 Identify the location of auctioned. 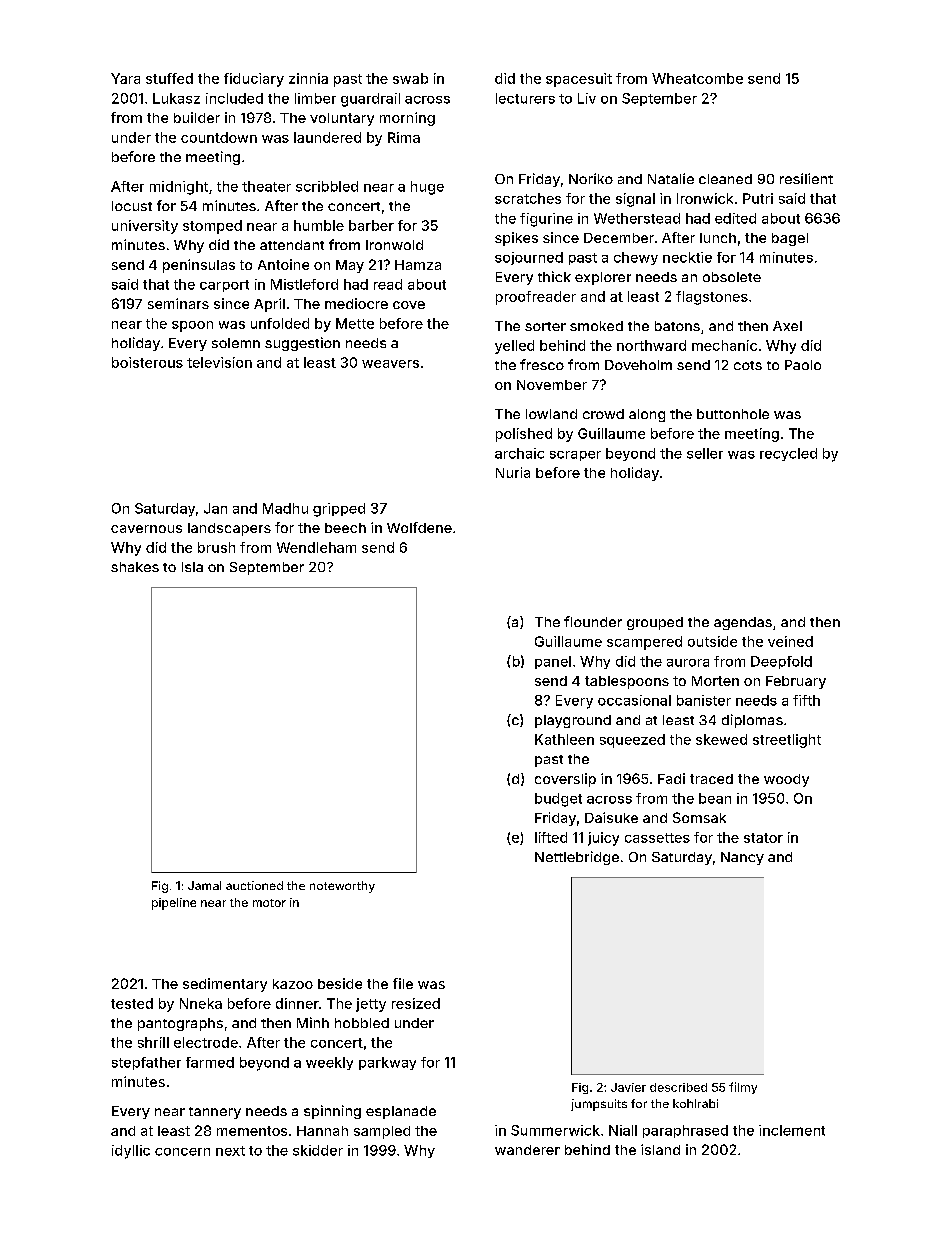
(254, 885).
